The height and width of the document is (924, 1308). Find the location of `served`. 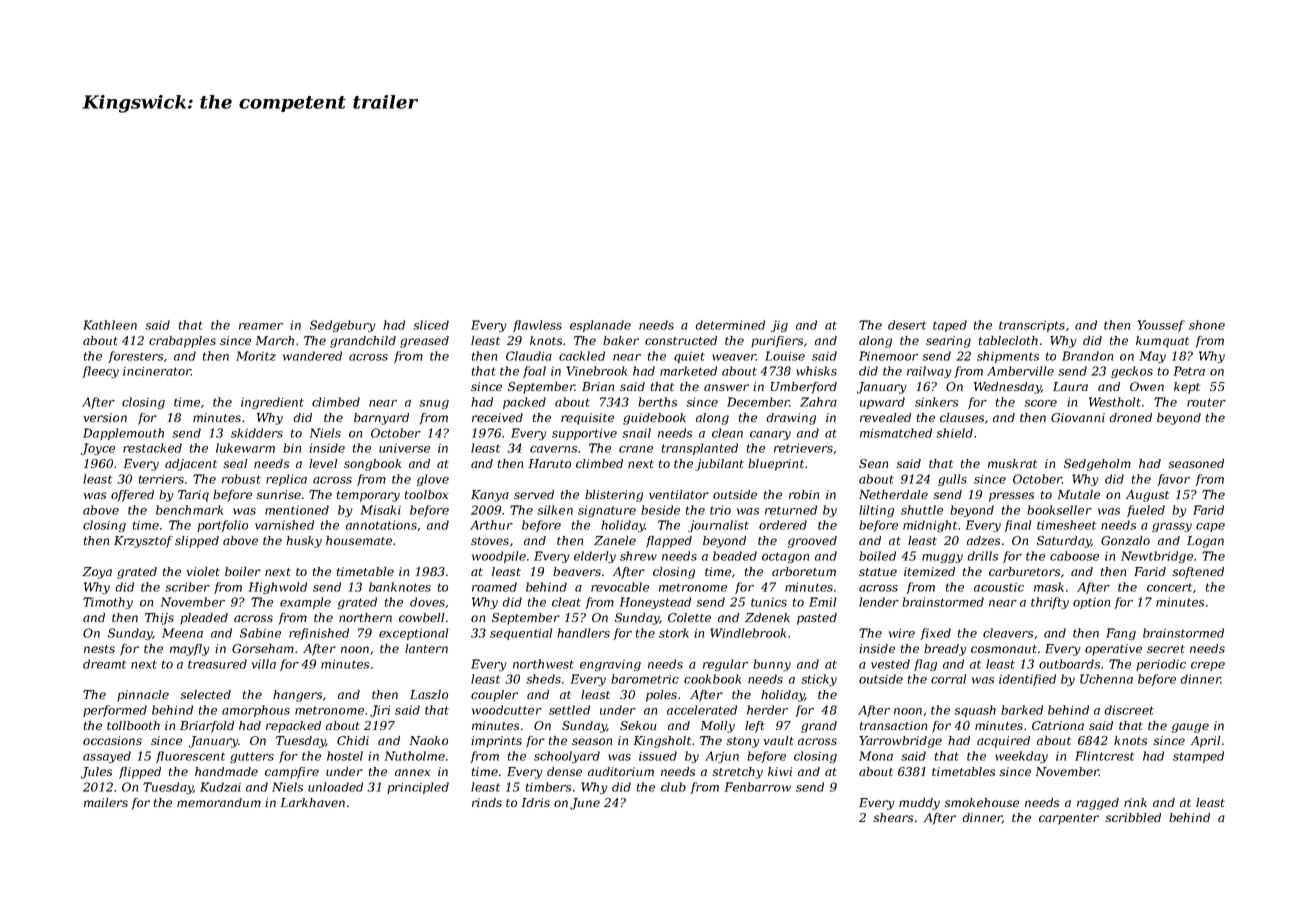

served is located at coordinates (534, 494).
